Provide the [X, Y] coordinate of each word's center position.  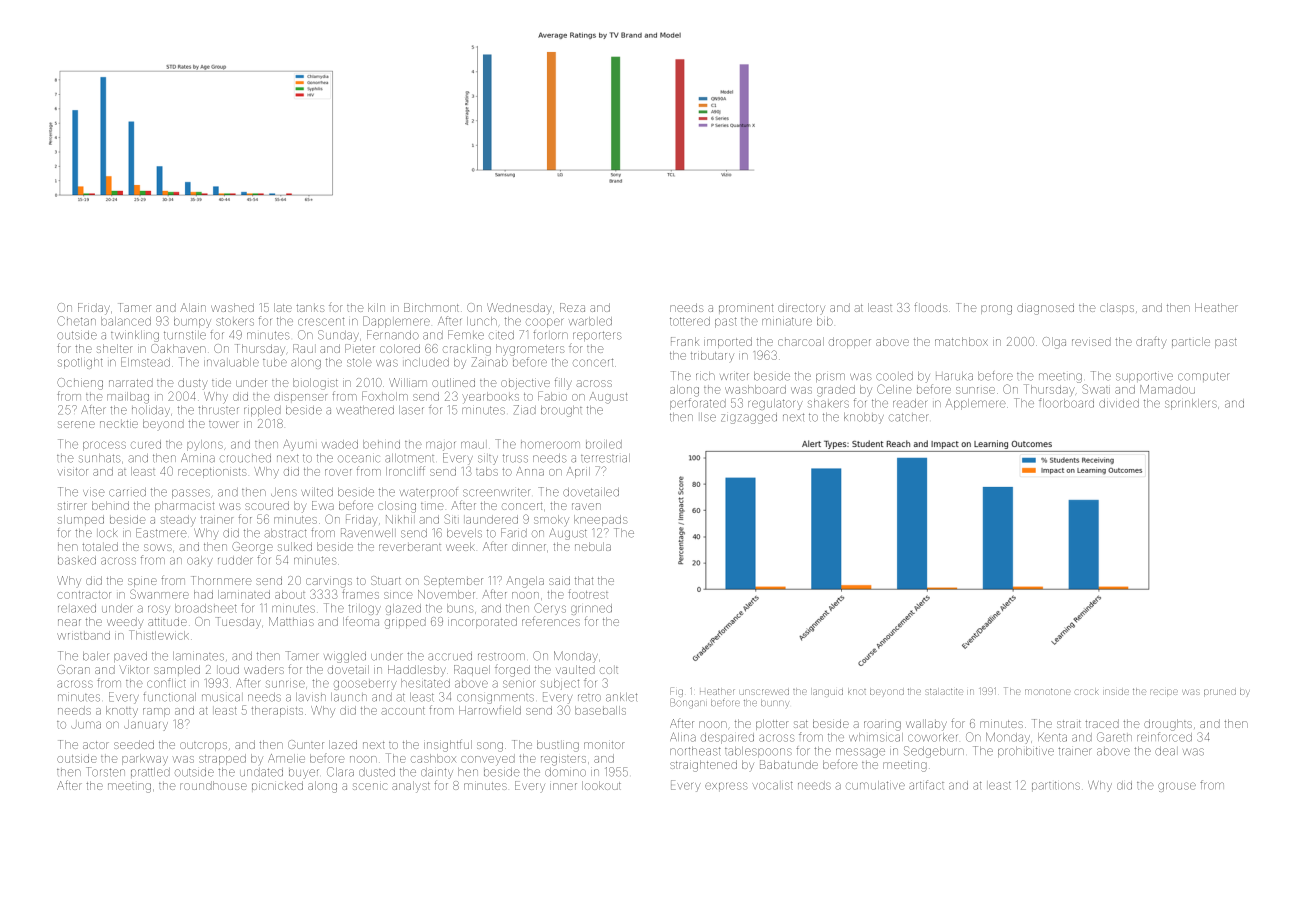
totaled [100, 546]
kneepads [600, 520]
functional [169, 697]
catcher [909, 417]
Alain [193, 307]
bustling [558, 746]
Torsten [105, 772]
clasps [1117, 308]
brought [561, 411]
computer [1204, 376]
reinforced [1164, 737]
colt [609, 670]
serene [76, 424]
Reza [572, 307]
